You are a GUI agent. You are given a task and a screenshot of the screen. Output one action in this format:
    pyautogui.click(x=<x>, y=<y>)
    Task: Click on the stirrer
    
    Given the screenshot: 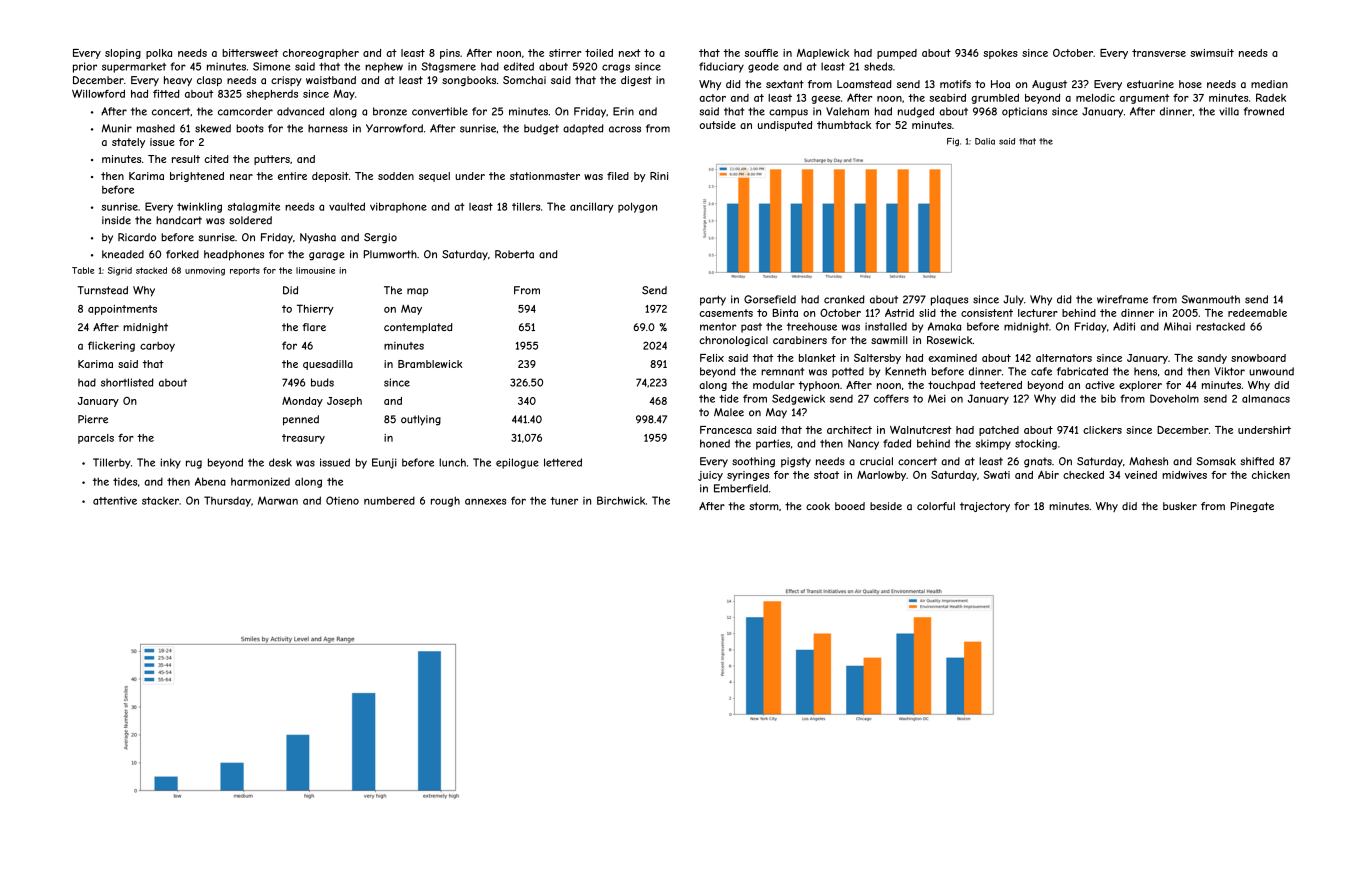 What is the action you would take?
    pyautogui.click(x=565, y=53)
